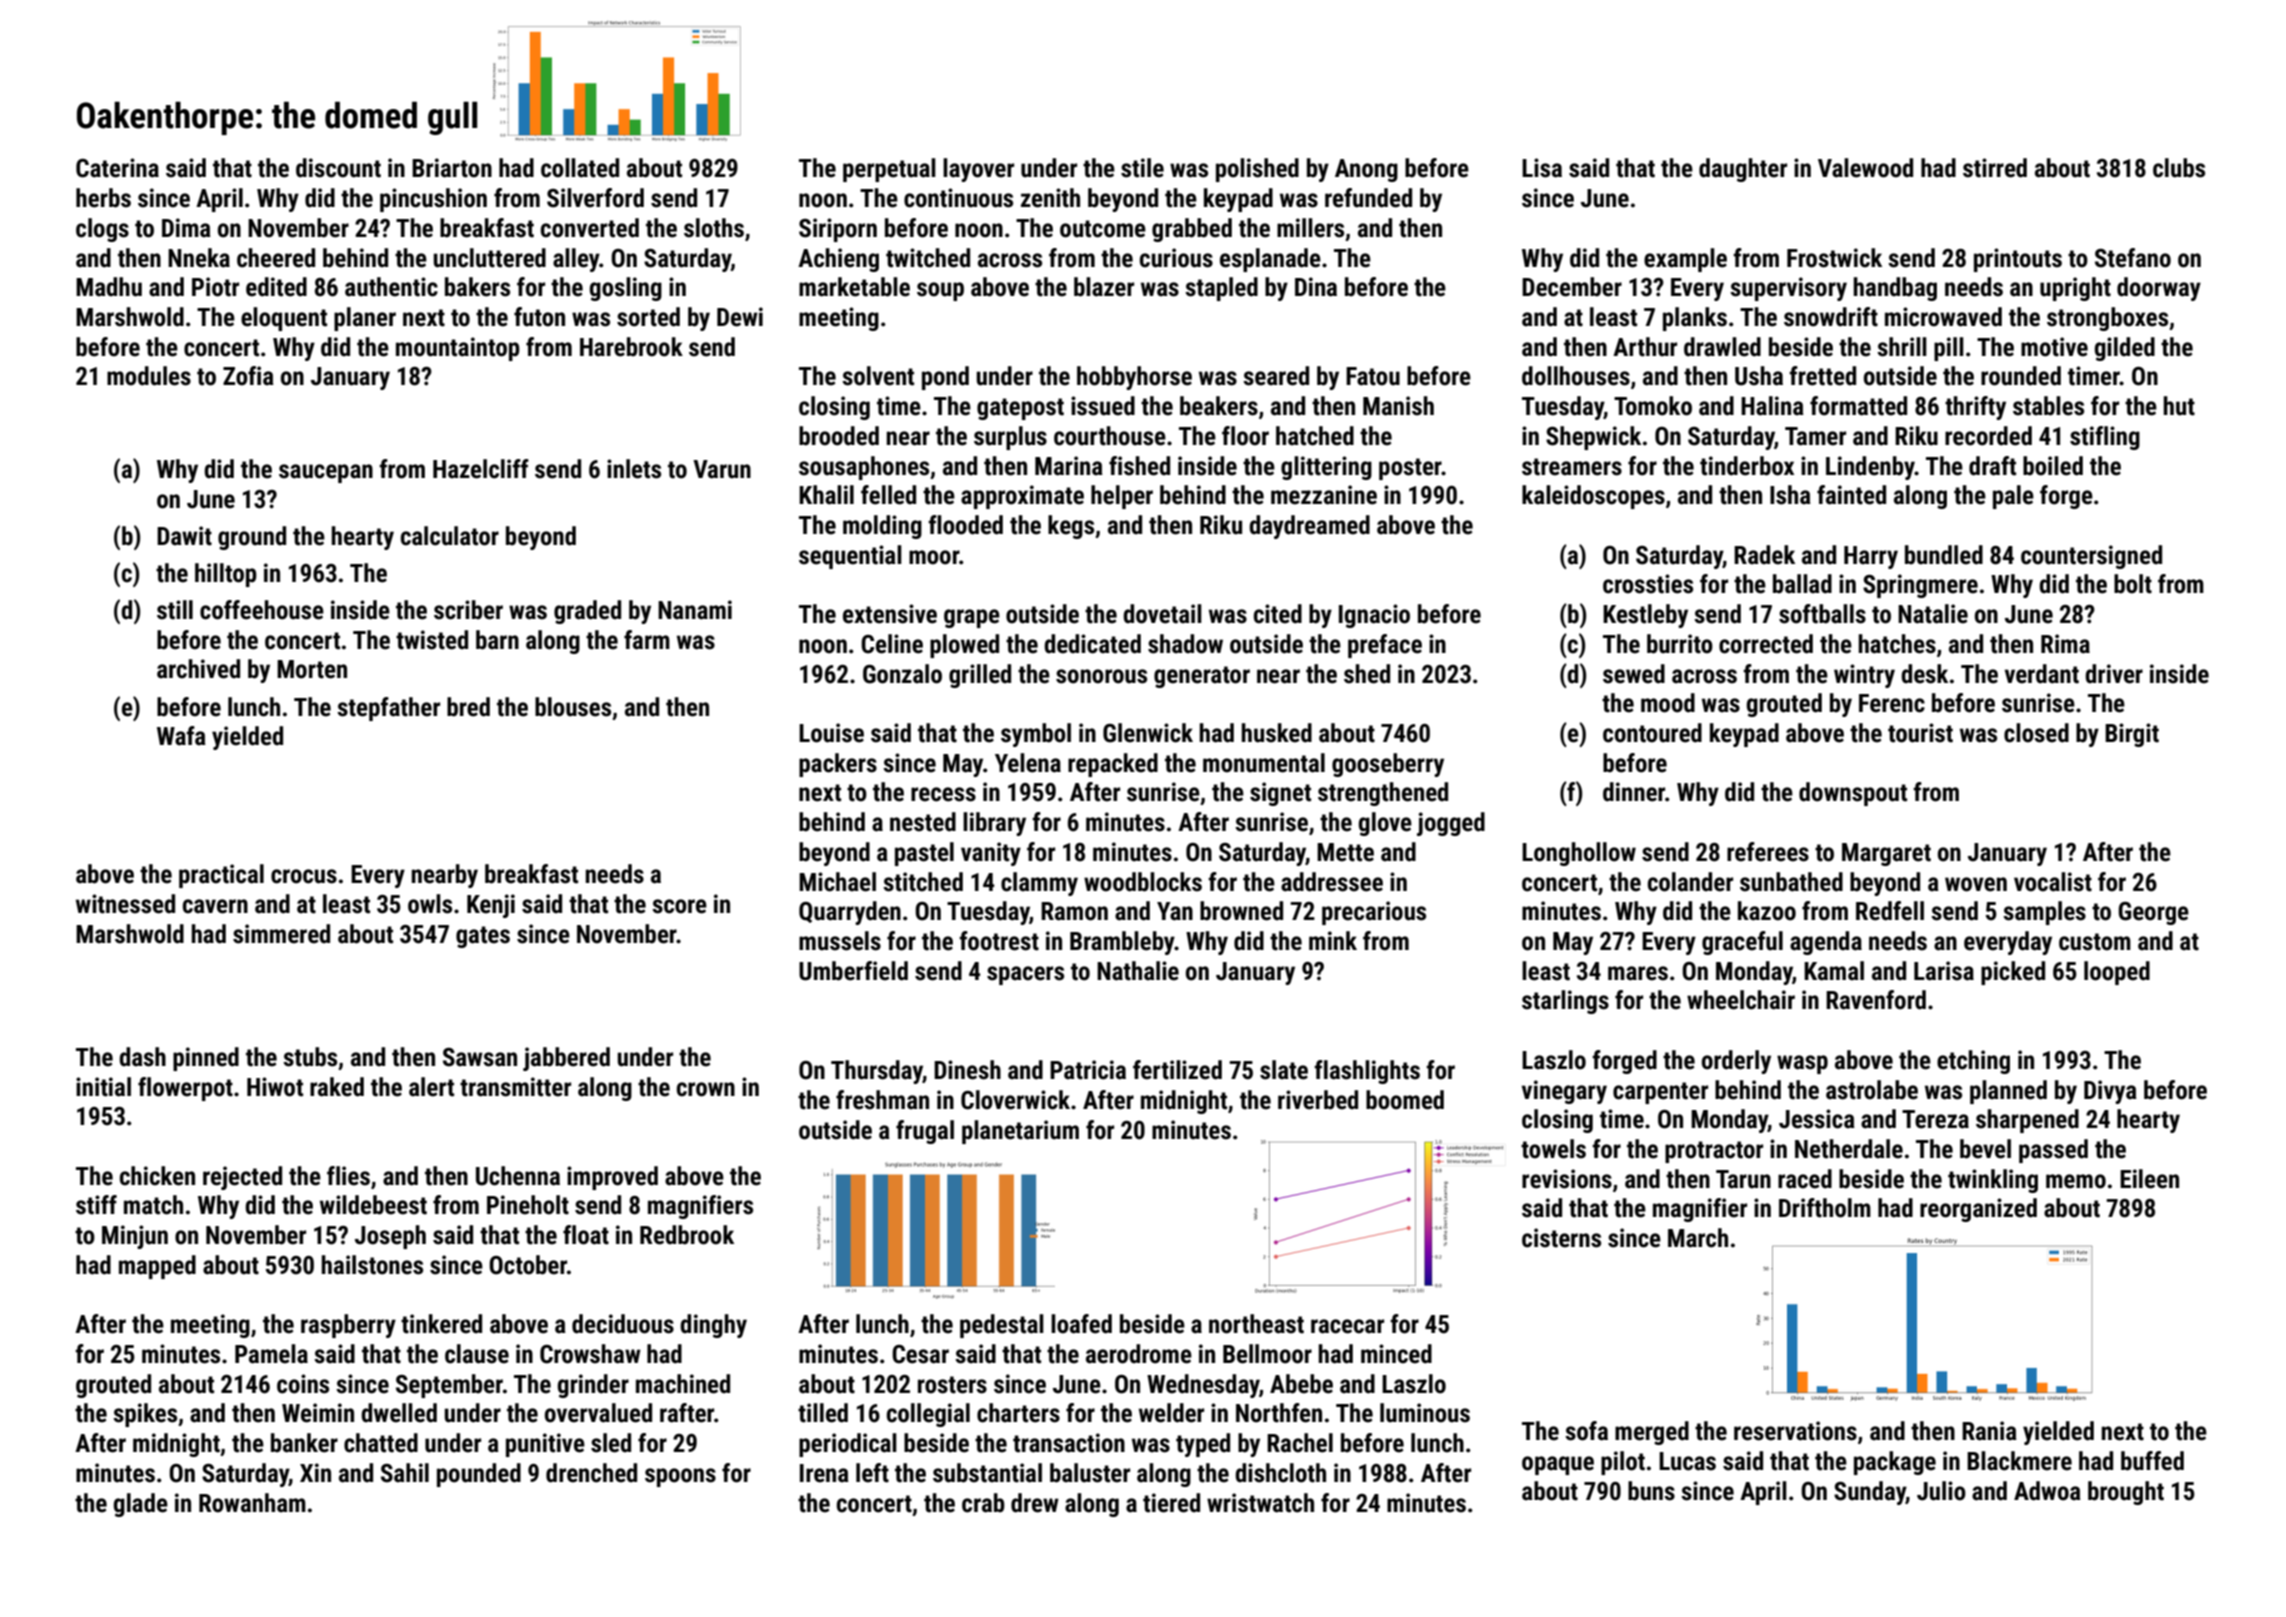  What do you see at coordinates (252, 1503) in the screenshot?
I see `Rowanham` at bounding box center [252, 1503].
